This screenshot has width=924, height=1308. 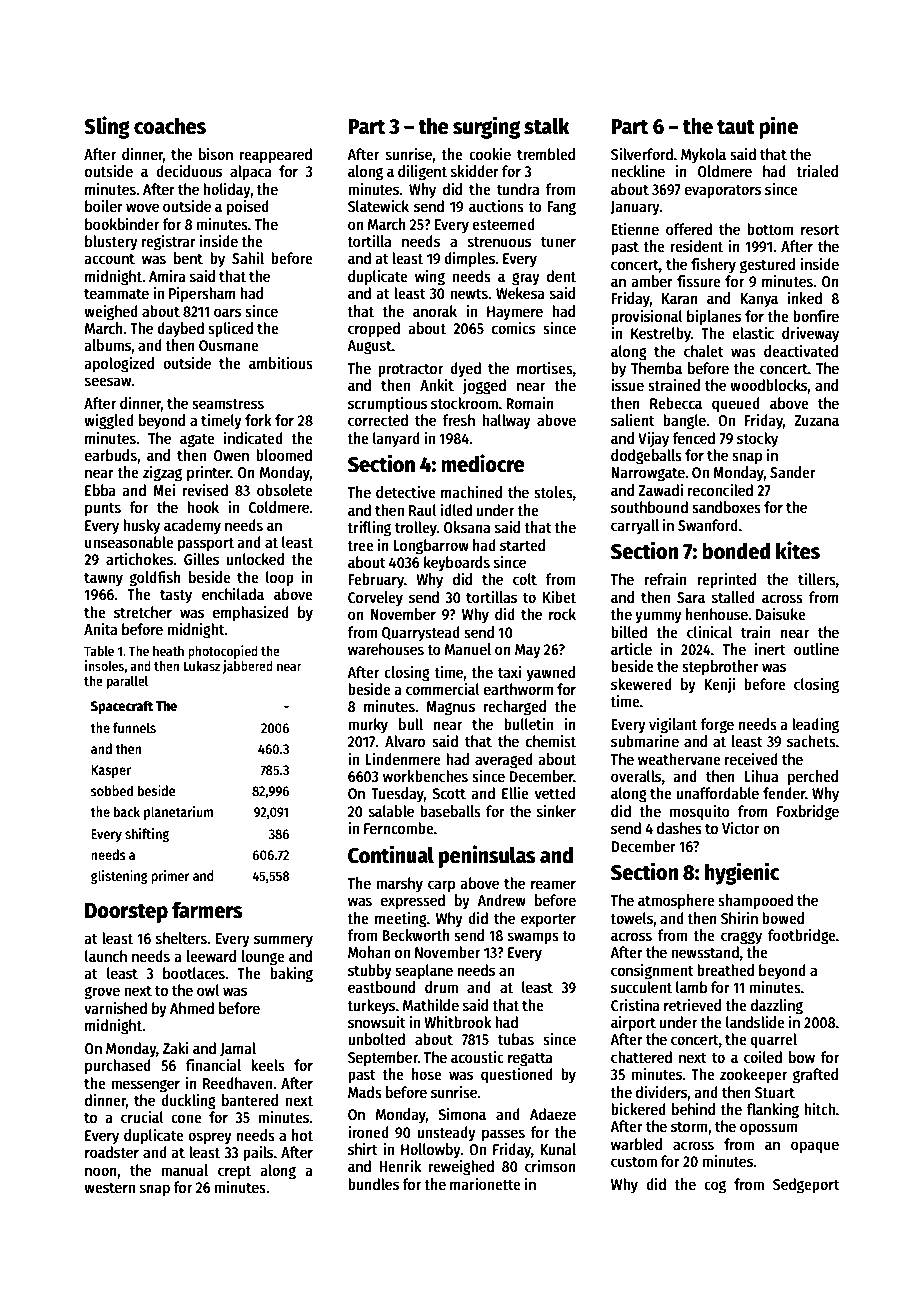 What do you see at coordinates (276, 156) in the screenshot?
I see `reappeared` at bounding box center [276, 156].
